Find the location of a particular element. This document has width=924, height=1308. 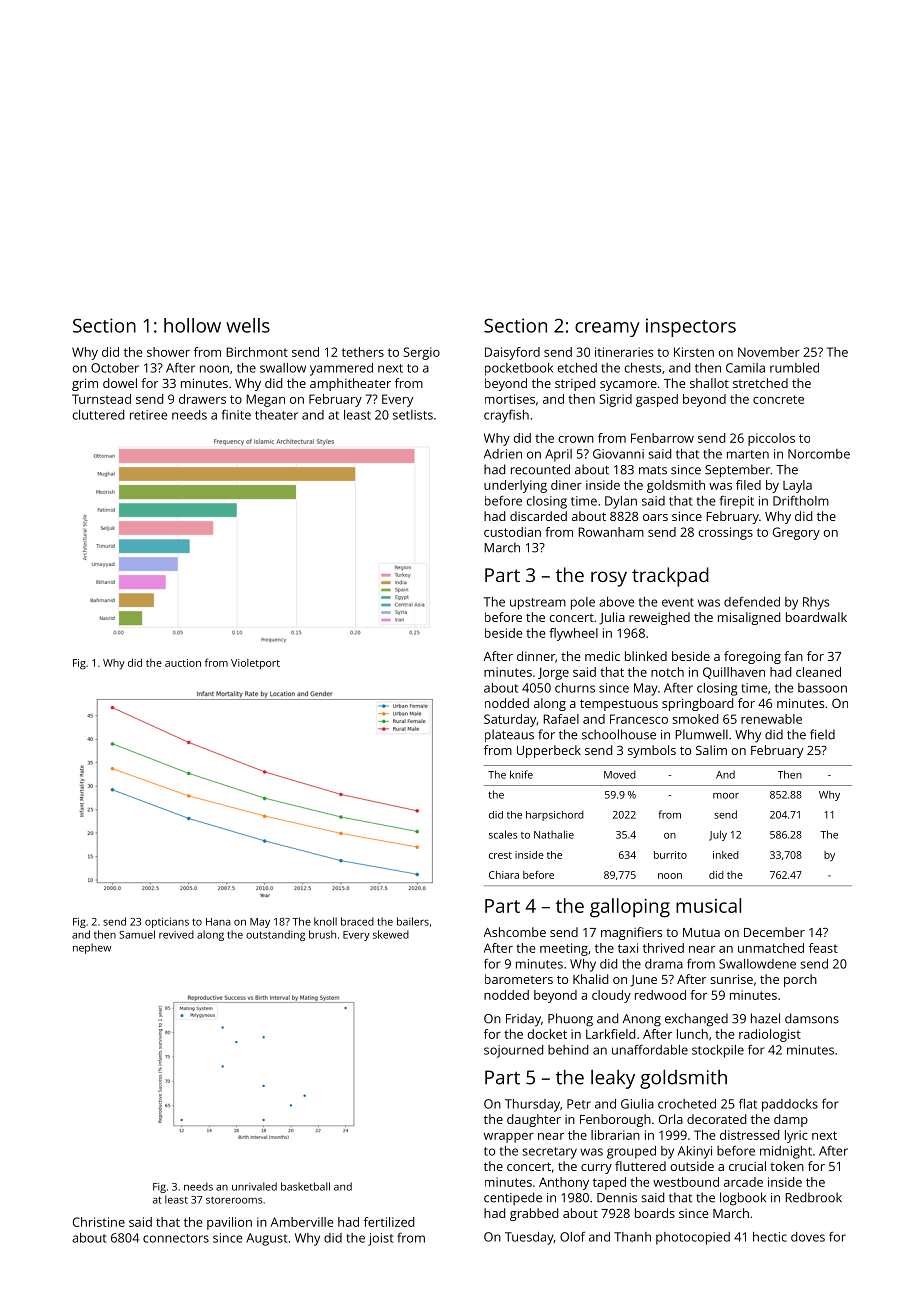

cluttered is located at coordinates (98, 415).
